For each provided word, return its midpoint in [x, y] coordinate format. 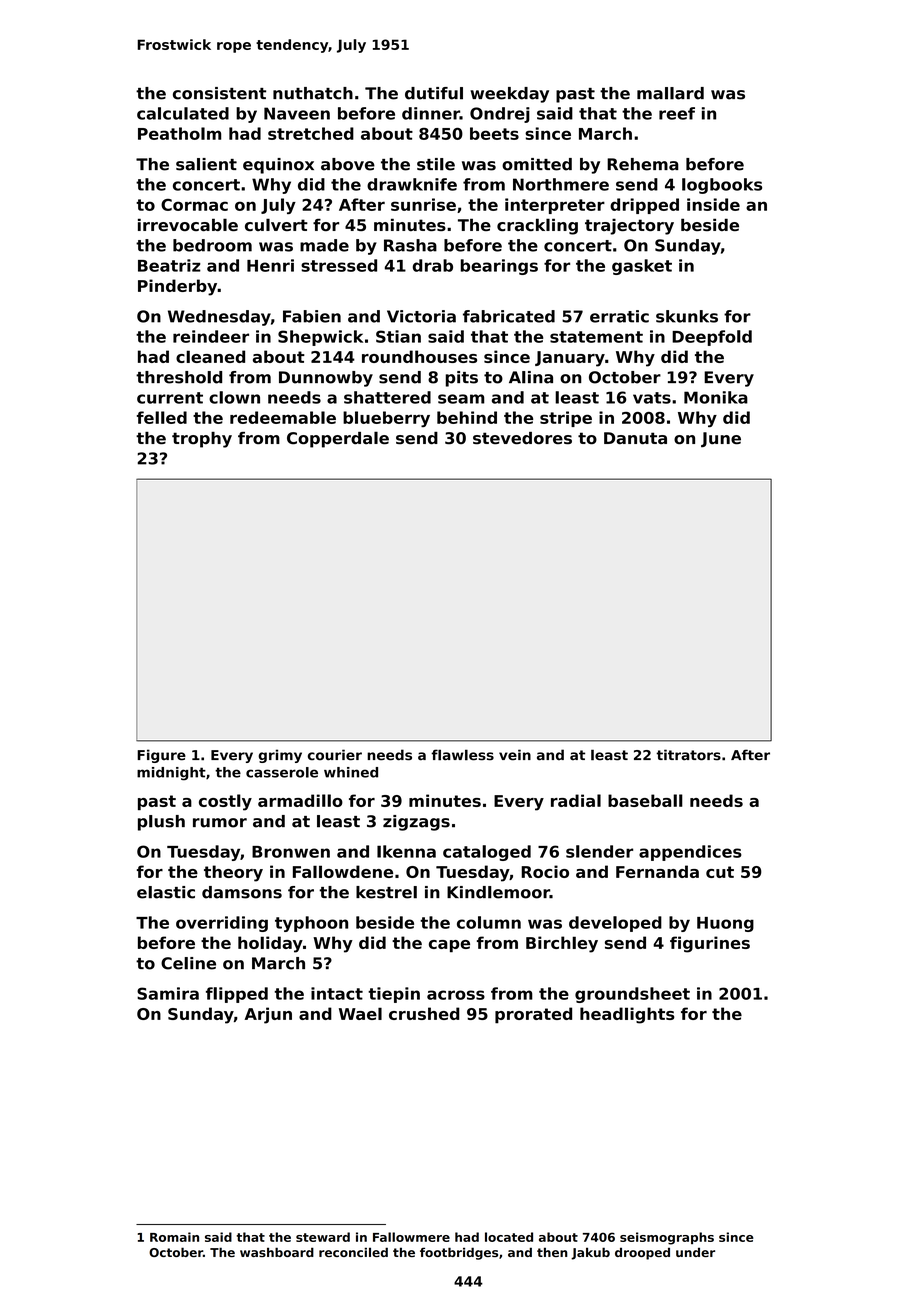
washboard [277, 1252]
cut [720, 872]
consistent [219, 93]
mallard [670, 93]
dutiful [434, 93]
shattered [387, 397]
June [721, 439]
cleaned [210, 356]
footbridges [459, 1253]
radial [576, 800]
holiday [270, 944]
